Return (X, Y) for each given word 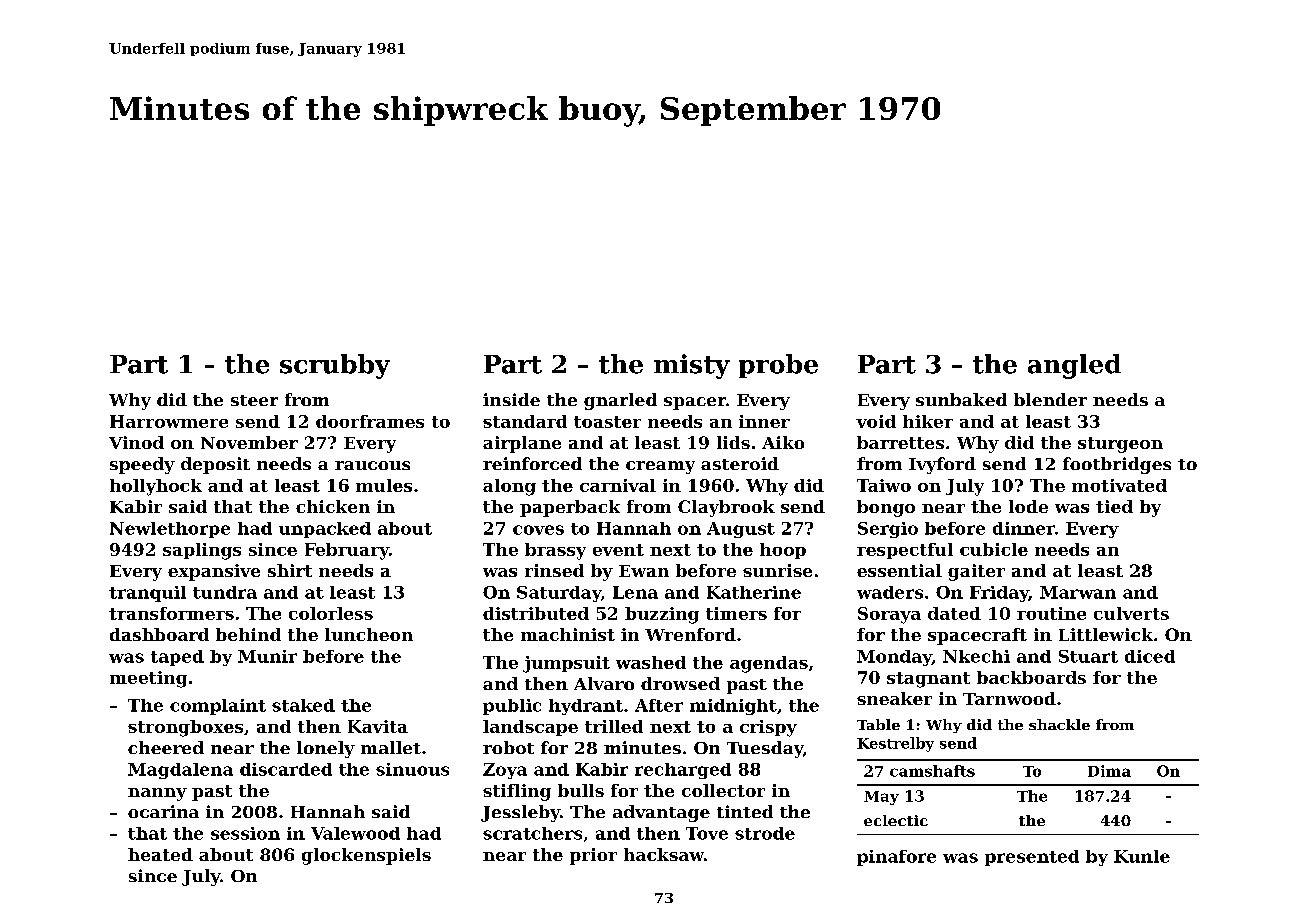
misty (692, 366)
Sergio (888, 530)
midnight (733, 707)
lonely (326, 749)
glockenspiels (366, 856)
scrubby (335, 366)
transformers (171, 613)
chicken (333, 506)
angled (1074, 366)
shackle (1059, 724)
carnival (618, 485)
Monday (894, 658)
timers (736, 613)
